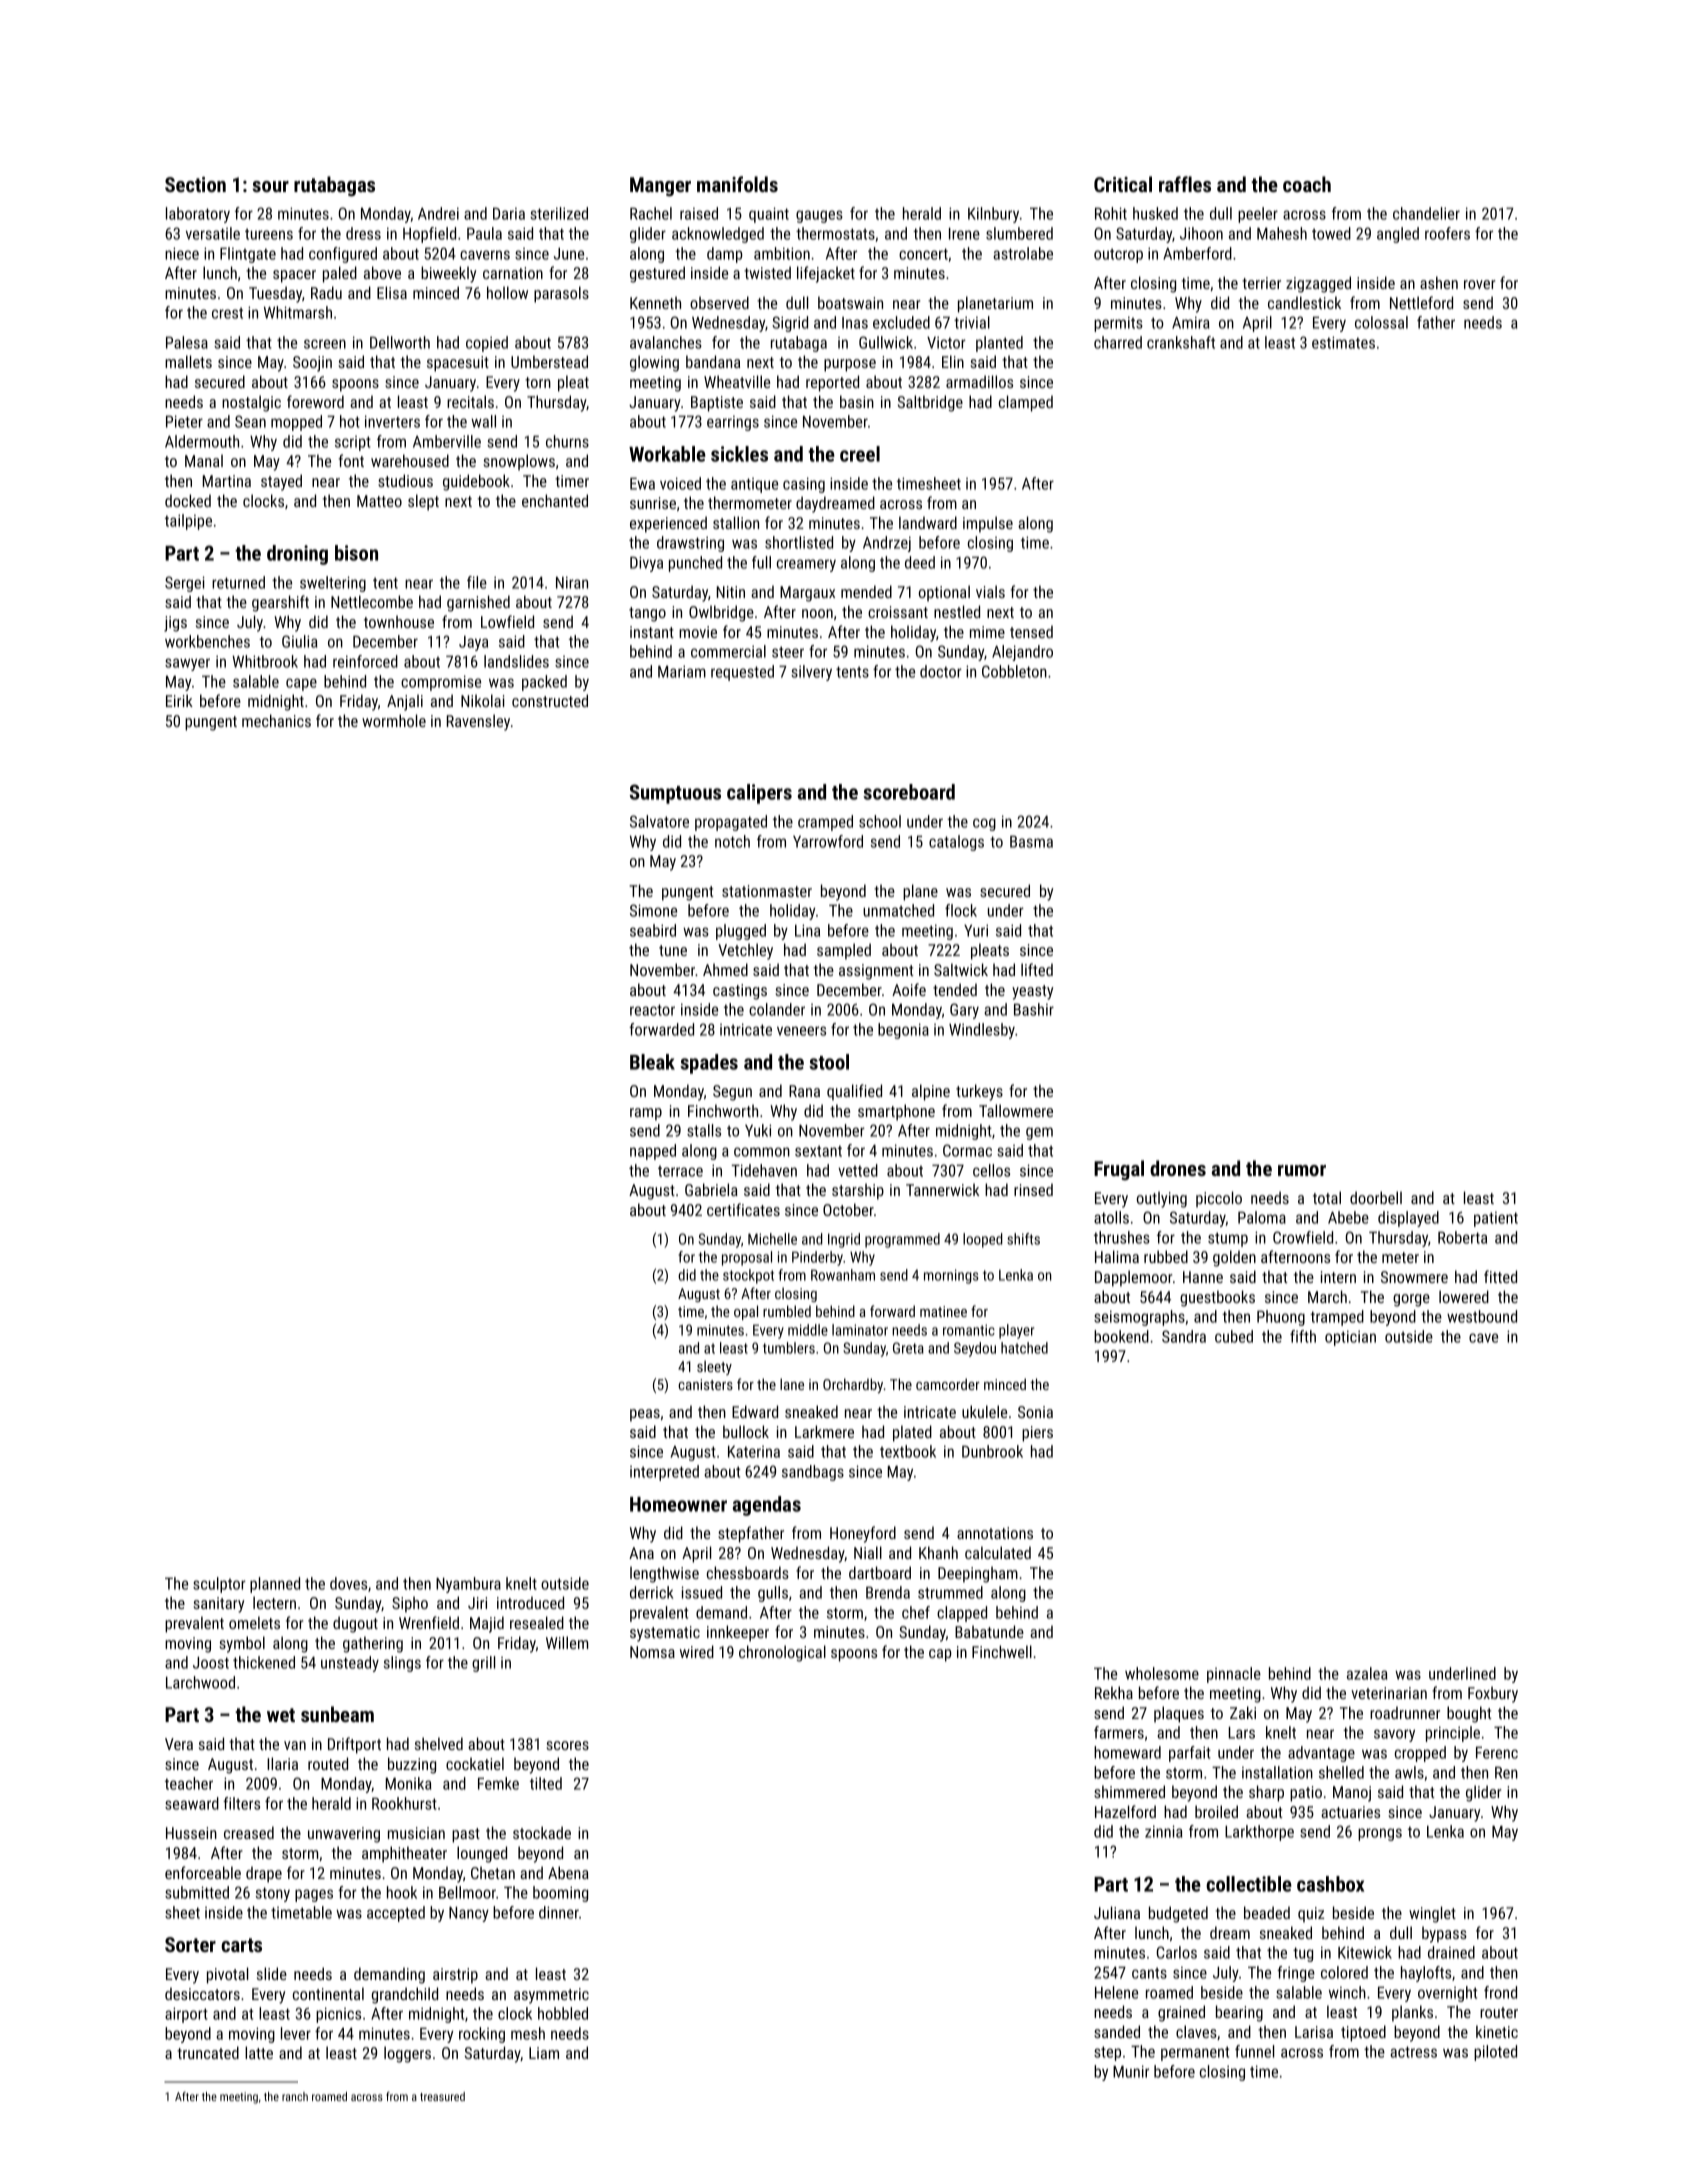 This page has height=2178, width=1683. I want to click on chandelier, so click(1426, 213).
